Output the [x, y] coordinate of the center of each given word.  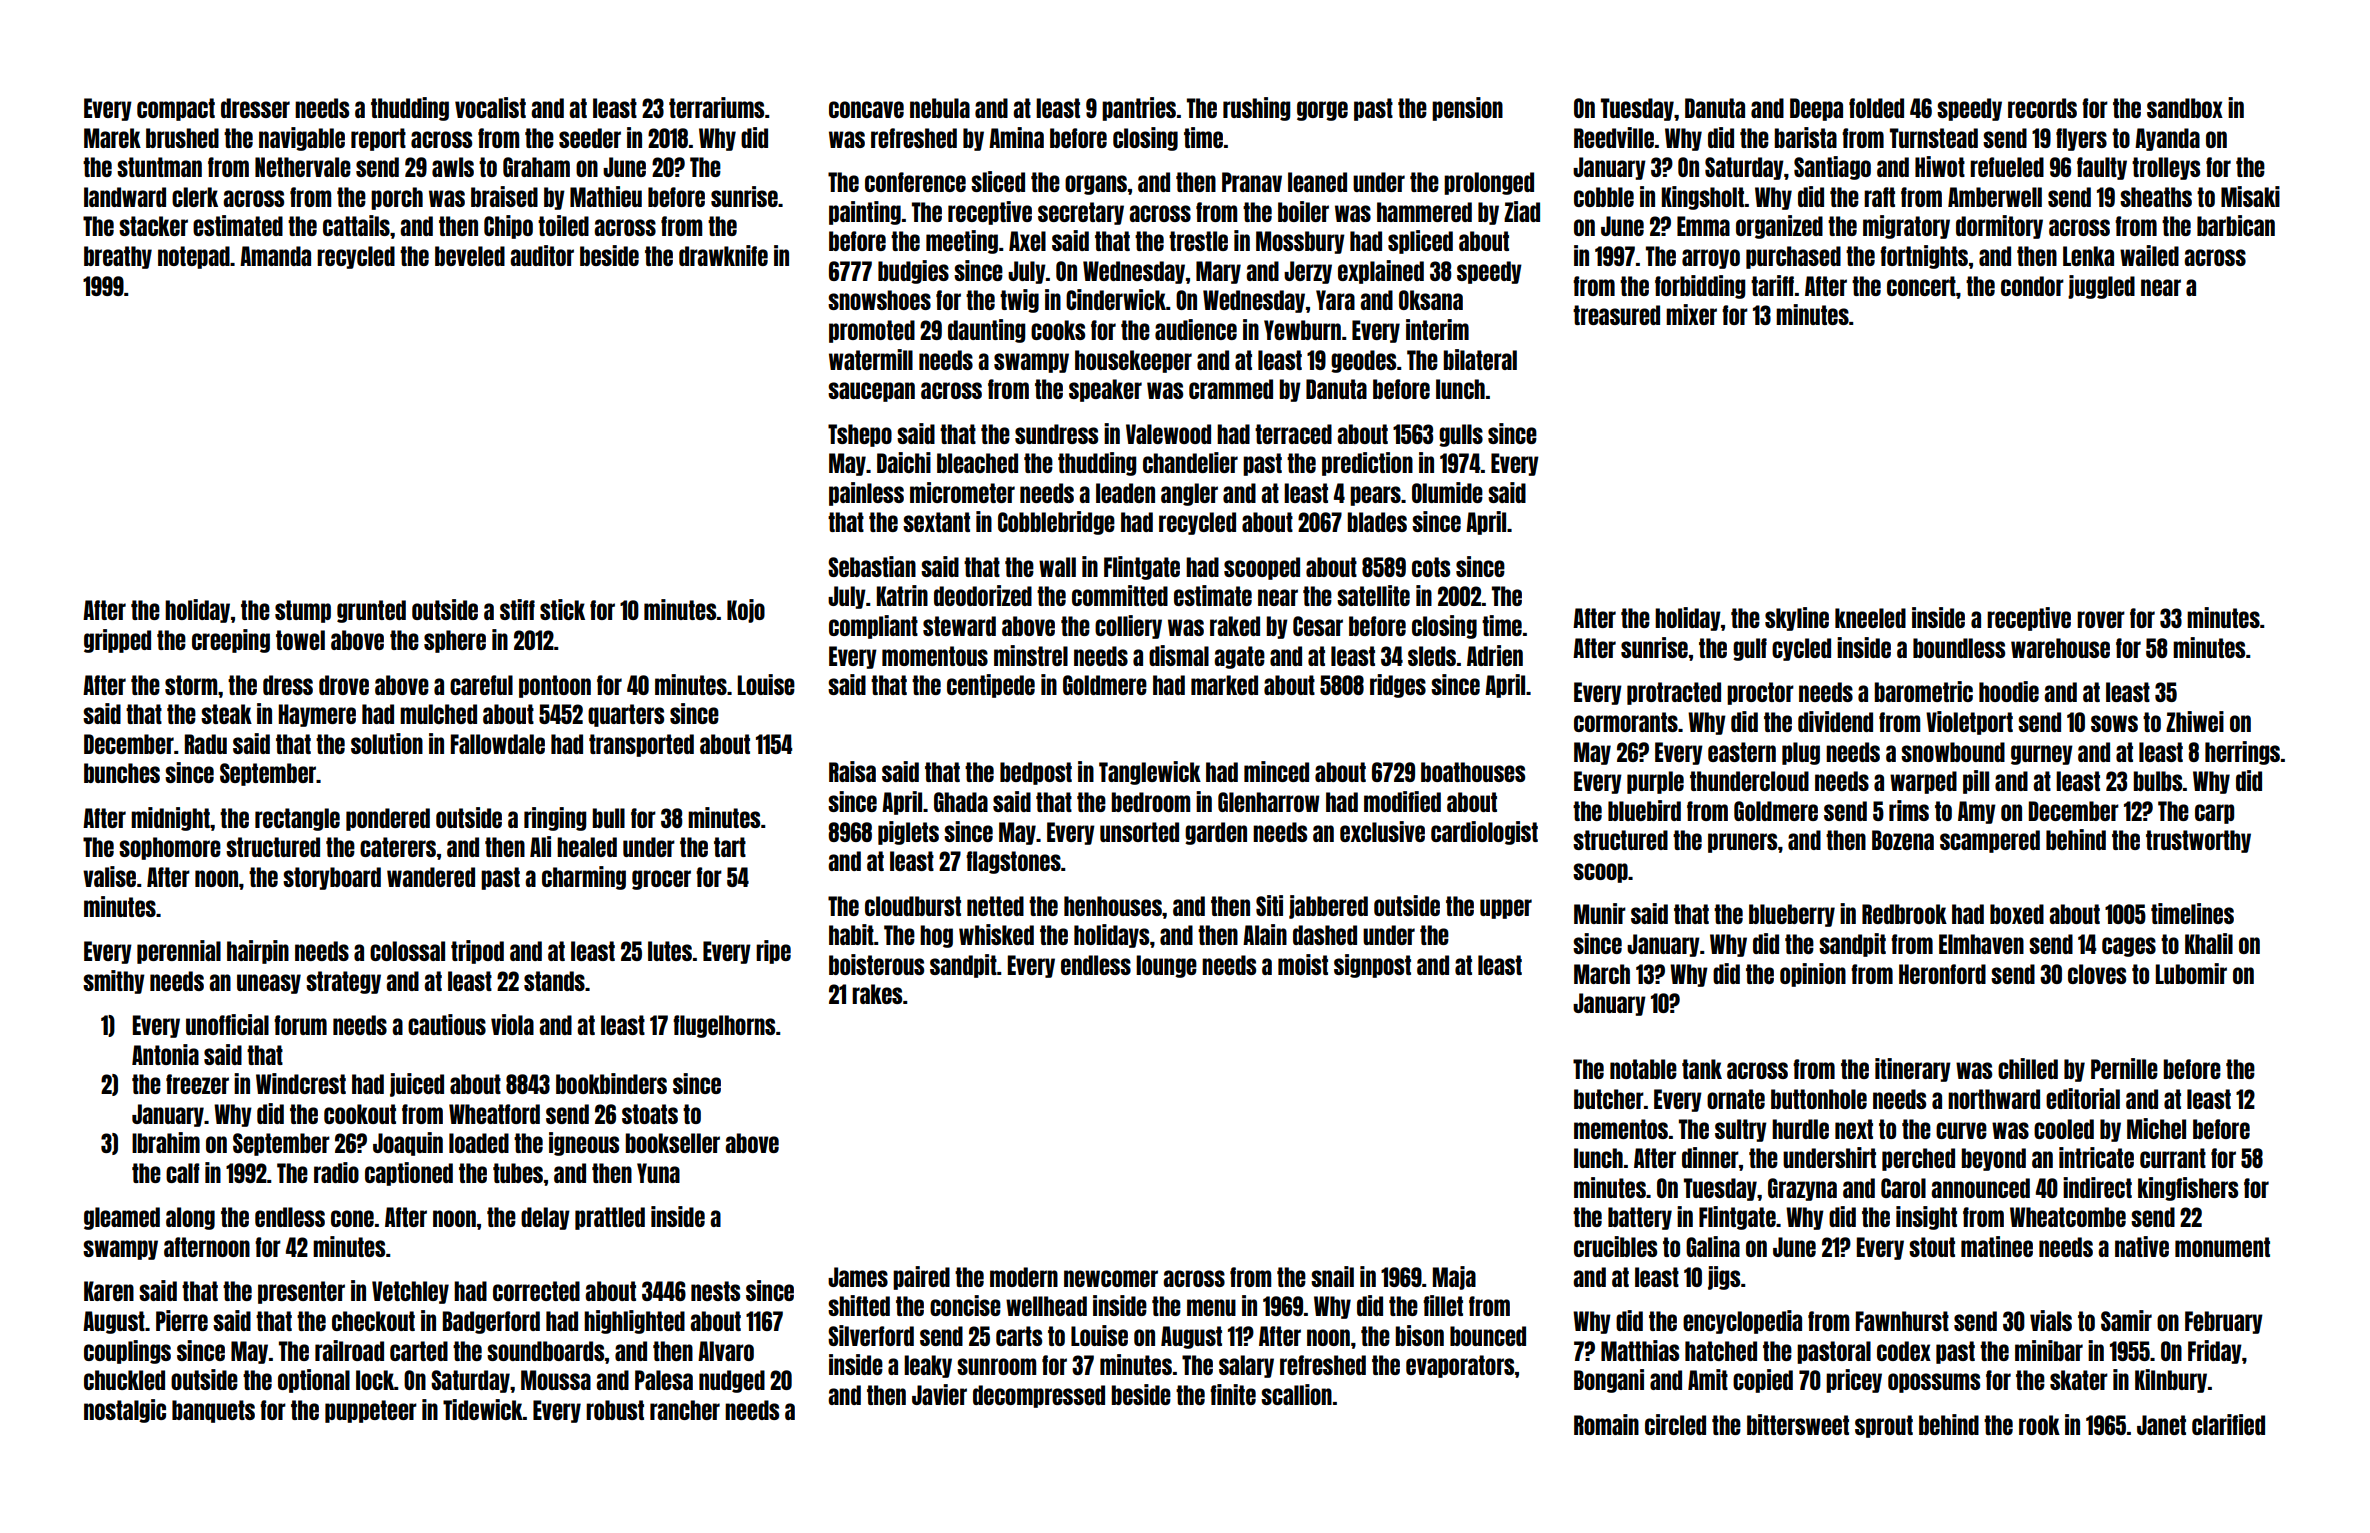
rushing [1256, 109]
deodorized [983, 595]
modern [1024, 1277]
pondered [388, 819]
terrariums [716, 107]
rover [2101, 619]
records [2042, 108]
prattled [610, 1218]
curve [1961, 1130]
